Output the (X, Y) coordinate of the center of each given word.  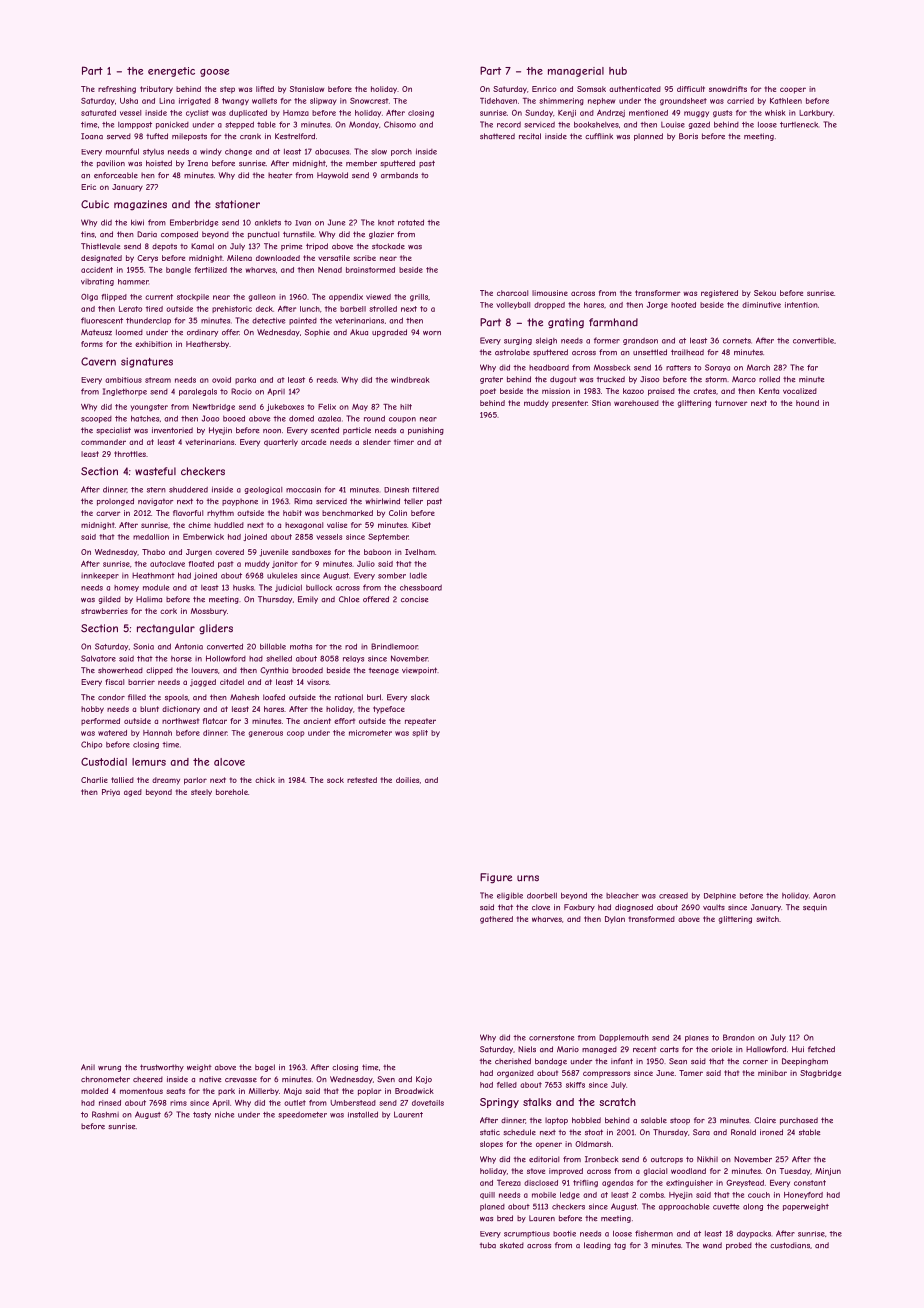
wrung (109, 1069)
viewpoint (419, 671)
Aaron (824, 895)
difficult (691, 89)
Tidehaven (498, 101)
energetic (171, 72)
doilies (407, 780)
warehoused (636, 403)
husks (243, 588)
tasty (202, 1115)
